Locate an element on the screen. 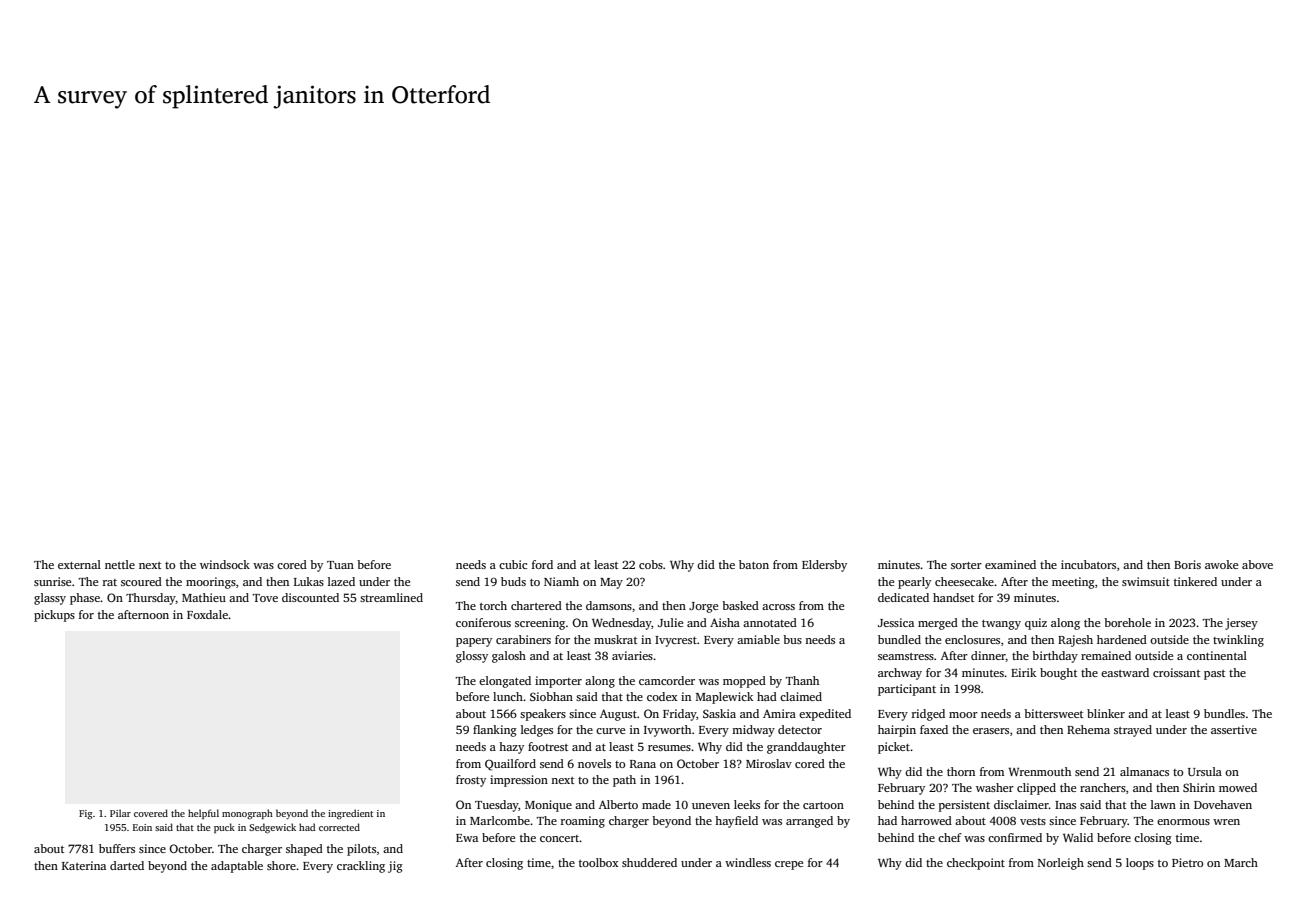 This screenshot has width=1308, height=924. baton is located at coordinates (754, 564).
